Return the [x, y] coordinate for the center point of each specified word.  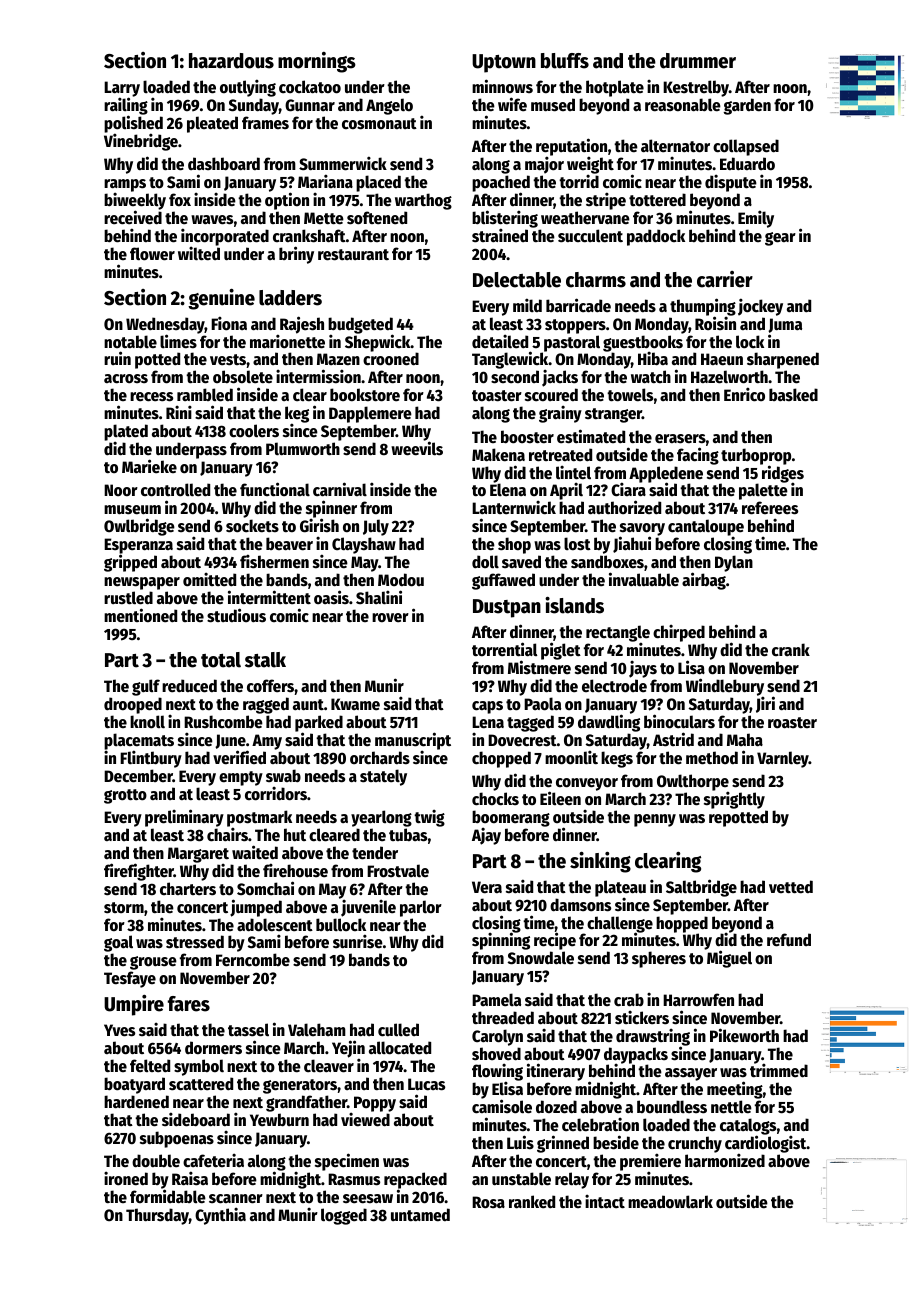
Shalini [379, 597]
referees [770, 508]
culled [398, 1030]
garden [747, 106]
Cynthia [220, 1216]
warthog [423, 201]
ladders [290, 298]
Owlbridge [139, 527]
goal [118, 944]
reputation [571, 147]
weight [590, 165]
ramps [125, 186]
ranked [532, 1202]
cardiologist [766, 1145]
